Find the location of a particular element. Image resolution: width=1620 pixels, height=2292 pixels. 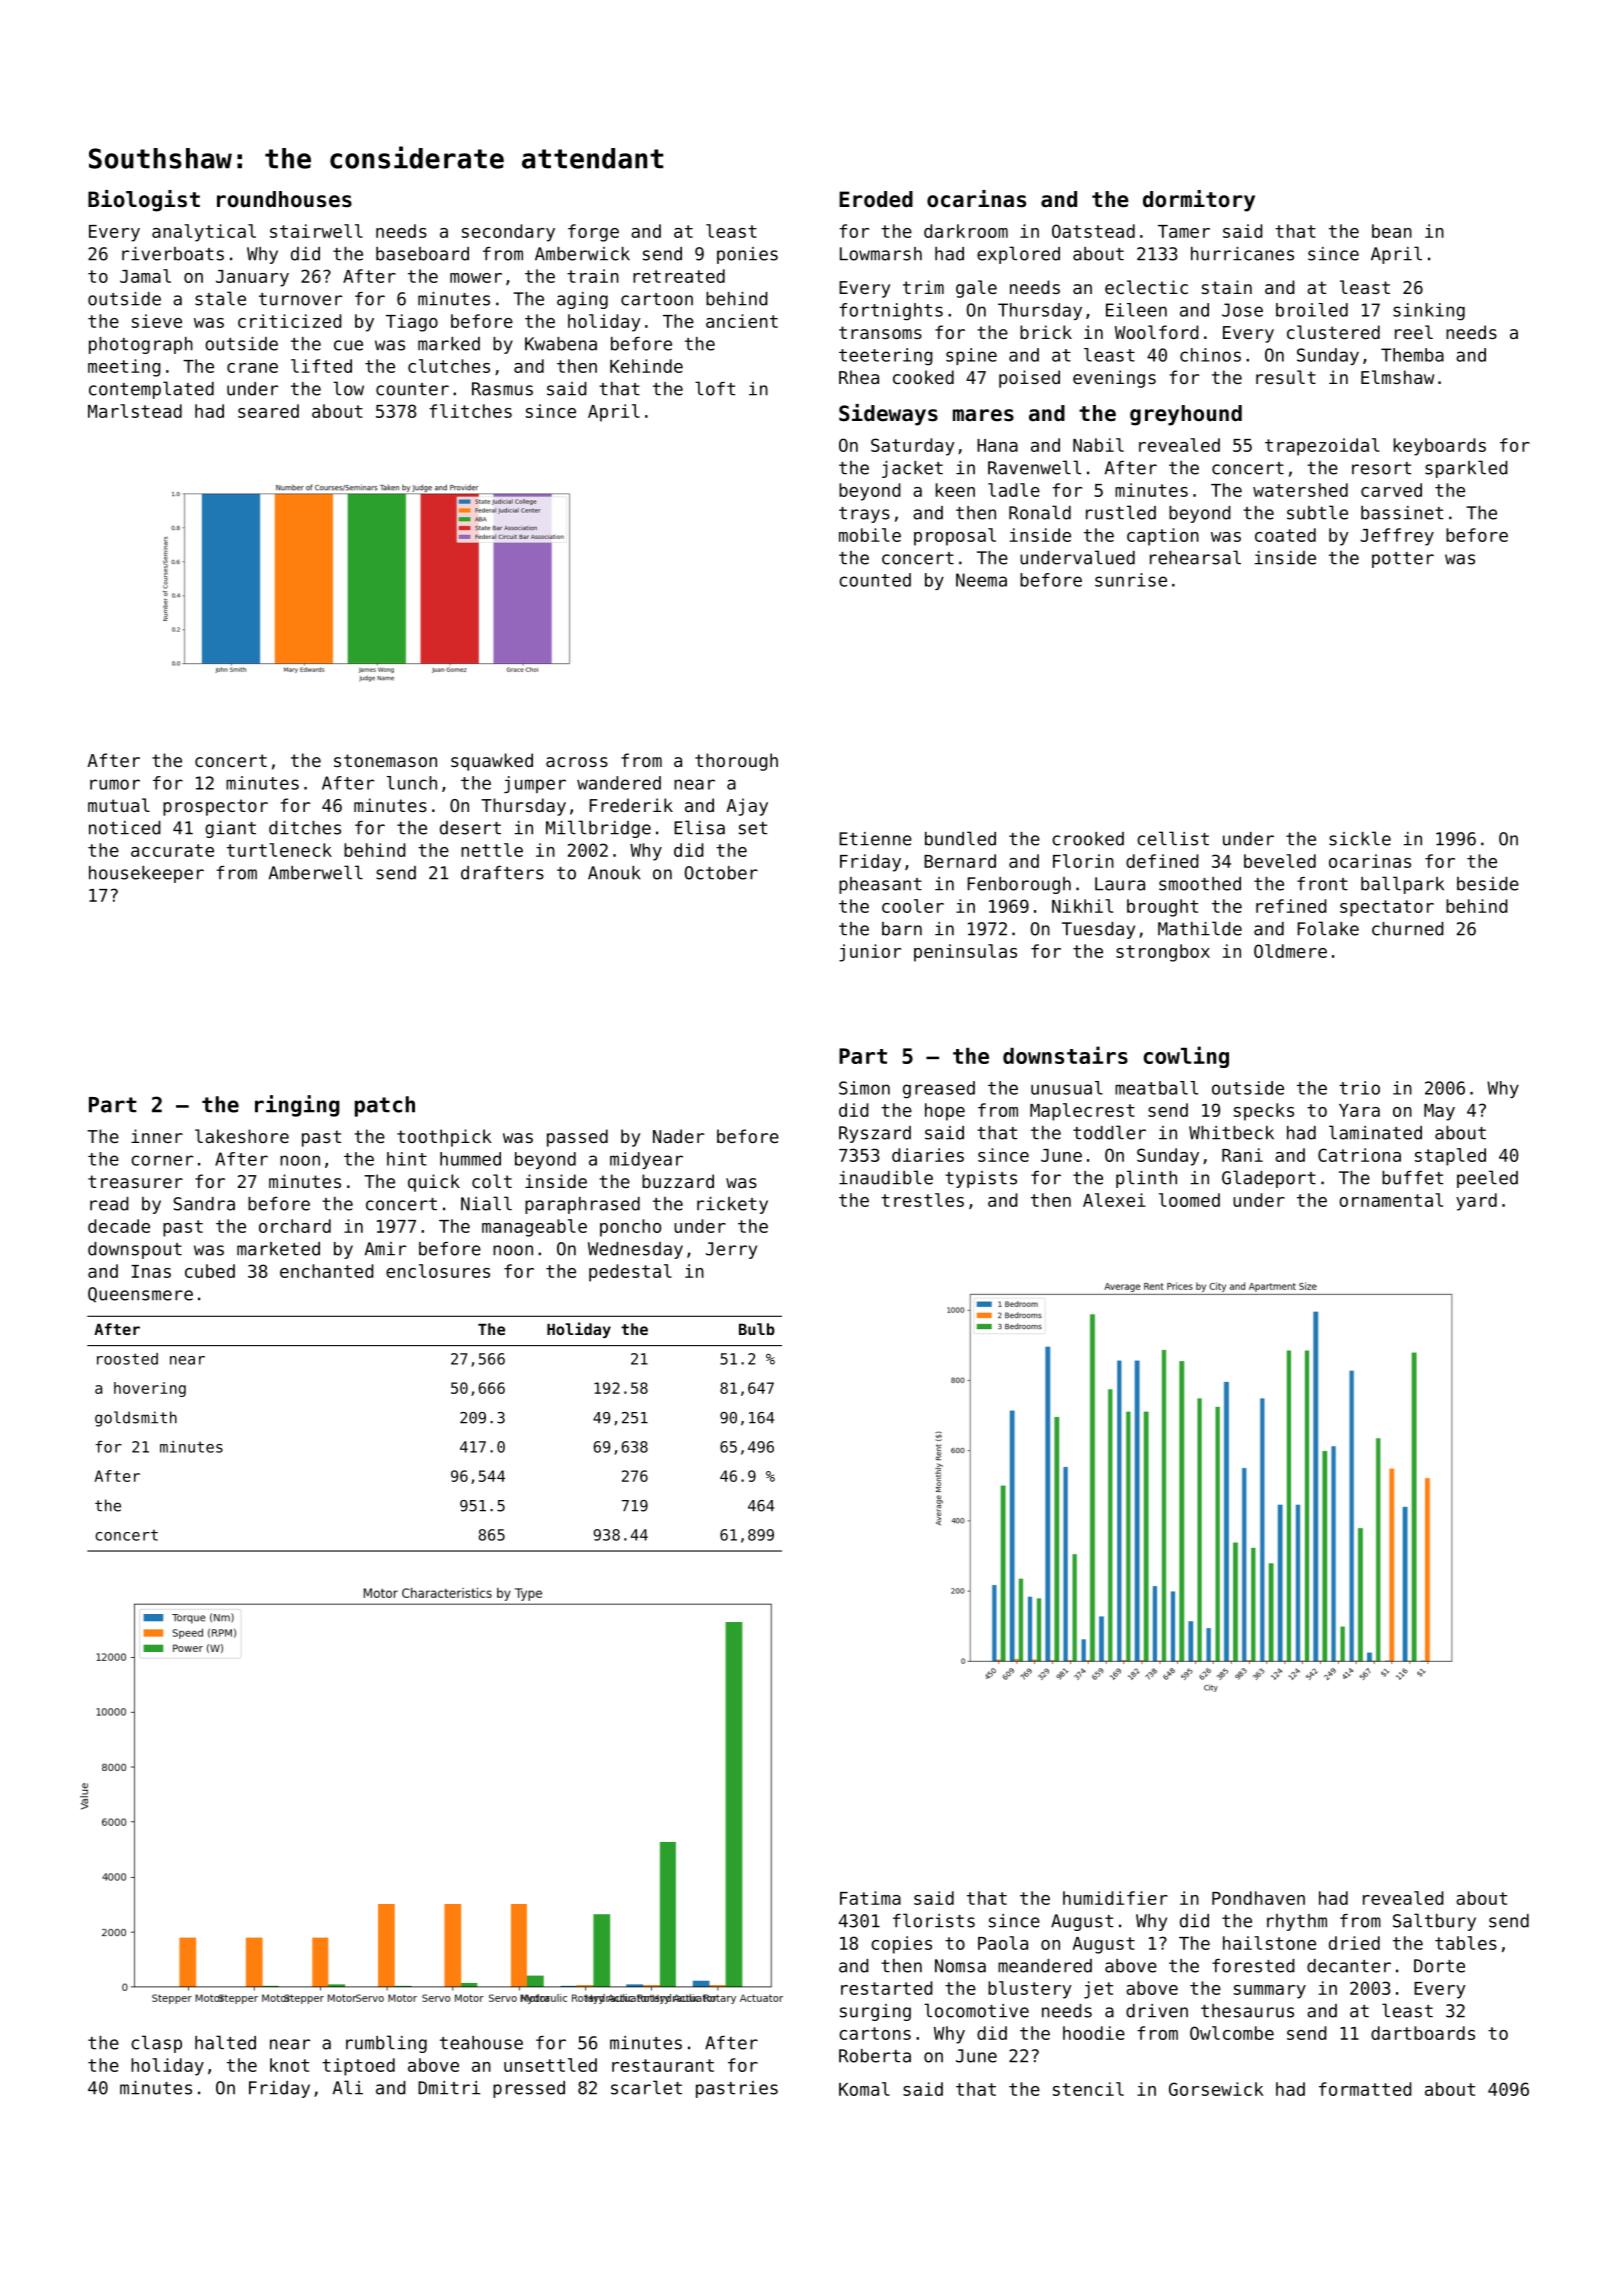

Fatima is located at coordinates (870, 1898).
